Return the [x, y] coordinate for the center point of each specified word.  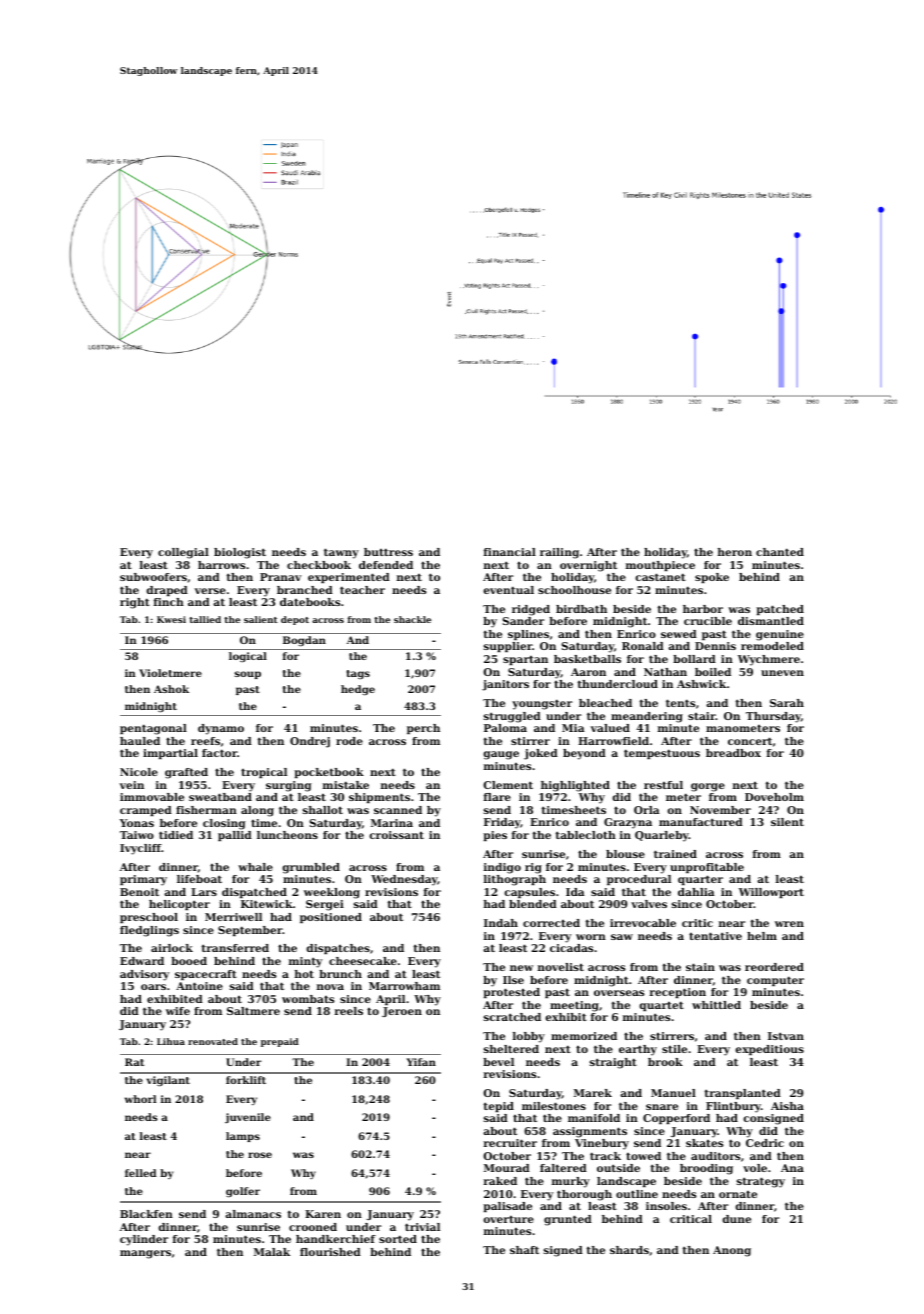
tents [680, 703]
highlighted [575, 786]
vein [132, 785]
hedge [358, 690]
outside [618, 1168]
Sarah [787, 703]
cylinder [144, 1240]
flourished [330, 1252]
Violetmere [170, 673]
